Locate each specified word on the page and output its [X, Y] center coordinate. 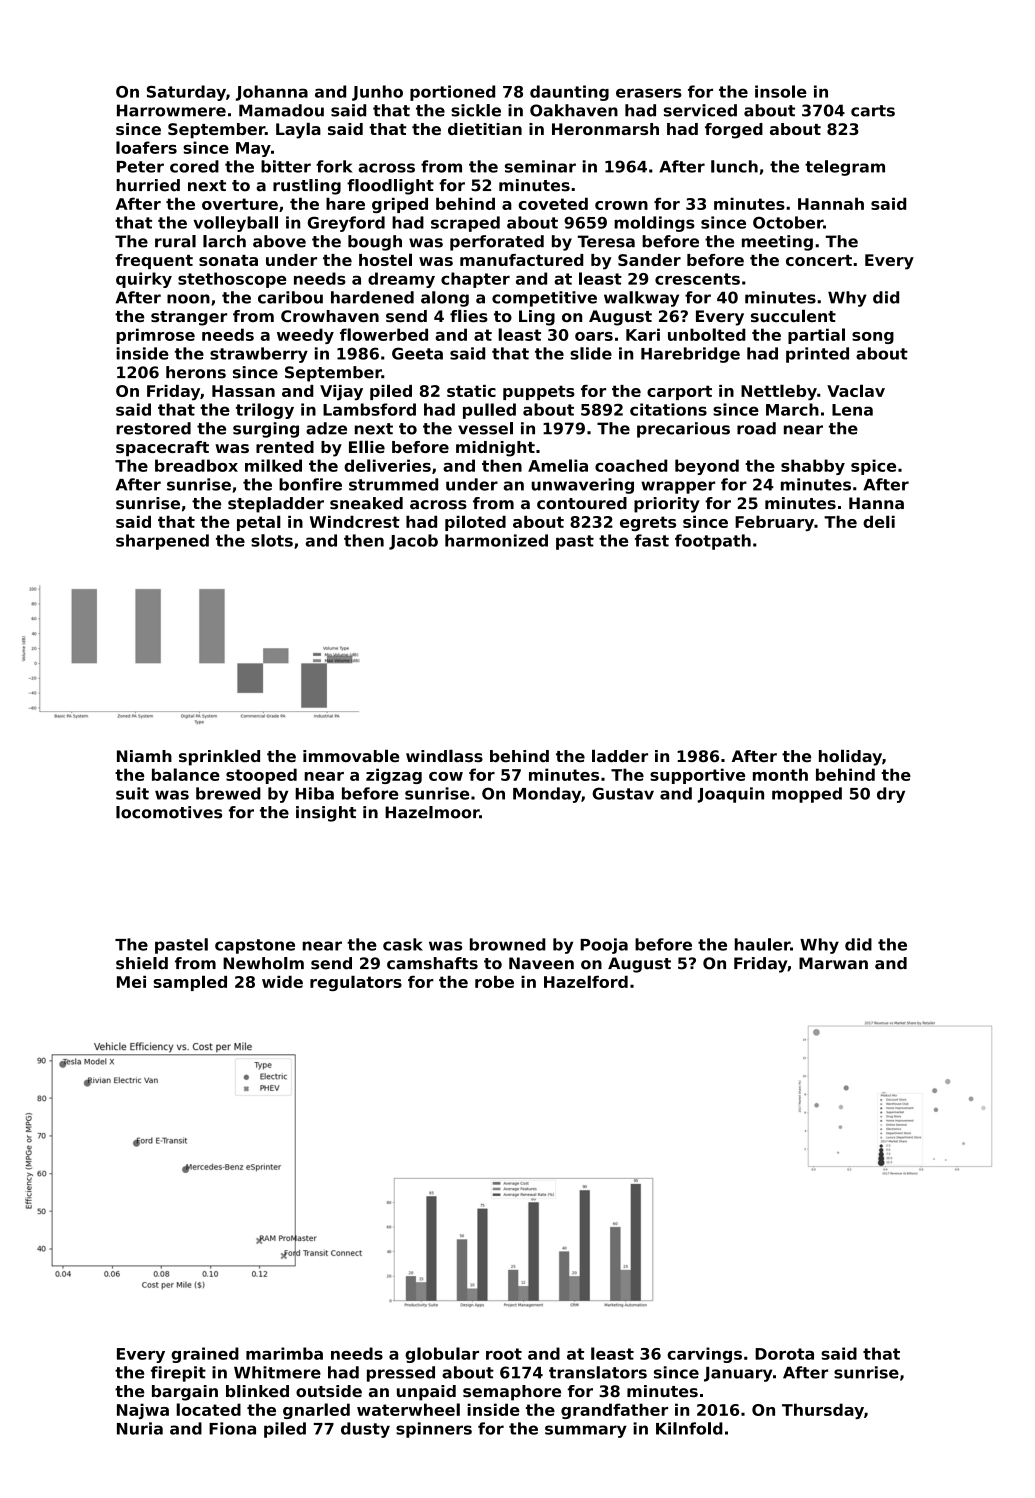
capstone [255, 946]
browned [508, 944]
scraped [465, 224]
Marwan [833, 963]
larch [224, 241]
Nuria [140, 1428]
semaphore [512, 1393]
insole [781, 91]
